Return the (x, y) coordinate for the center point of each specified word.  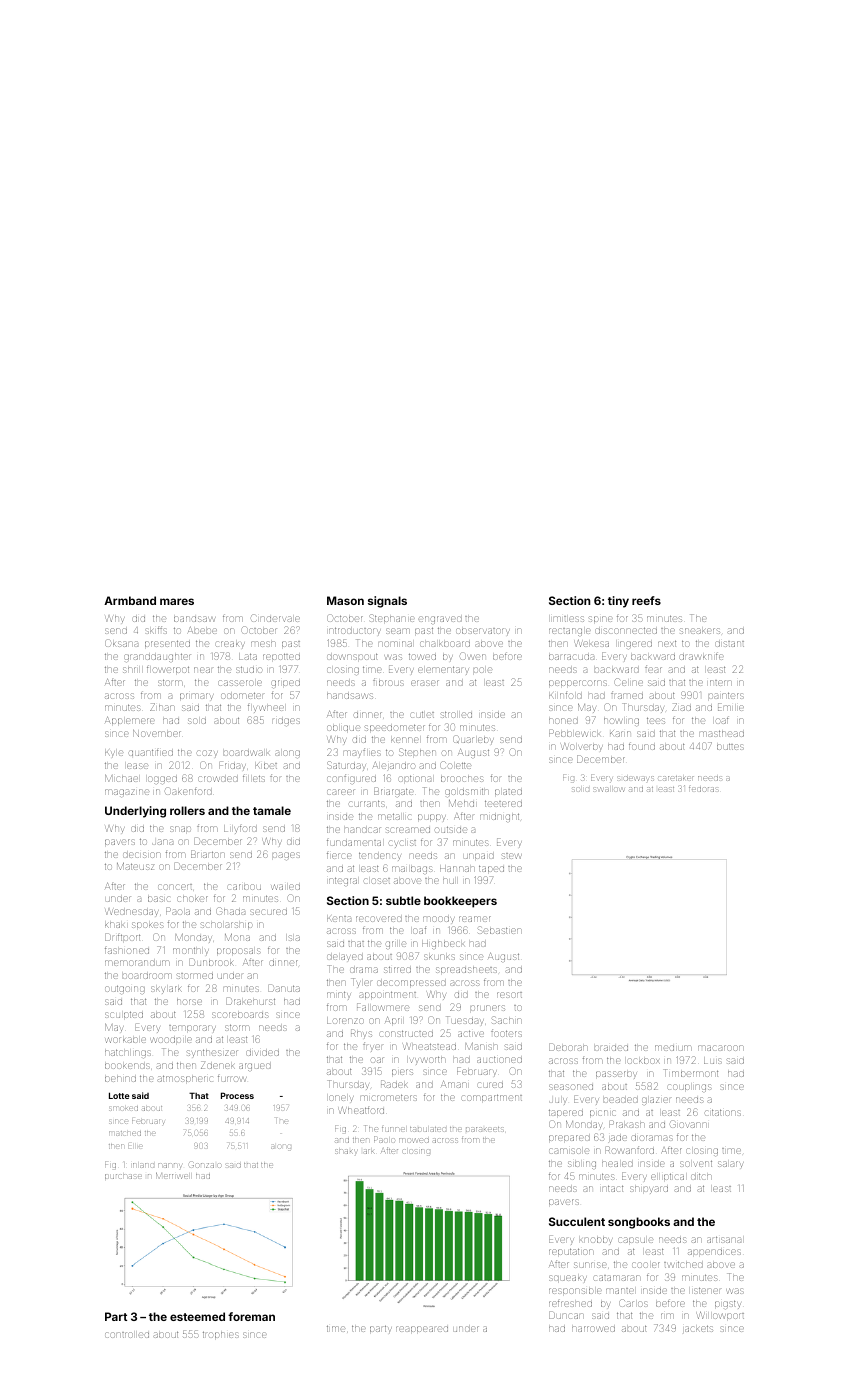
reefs (646, 600)
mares (177, 601)
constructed (406, 1033)
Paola (178, 911)
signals (387, 602)
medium (673, 1048)
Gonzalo (205, 1165)
